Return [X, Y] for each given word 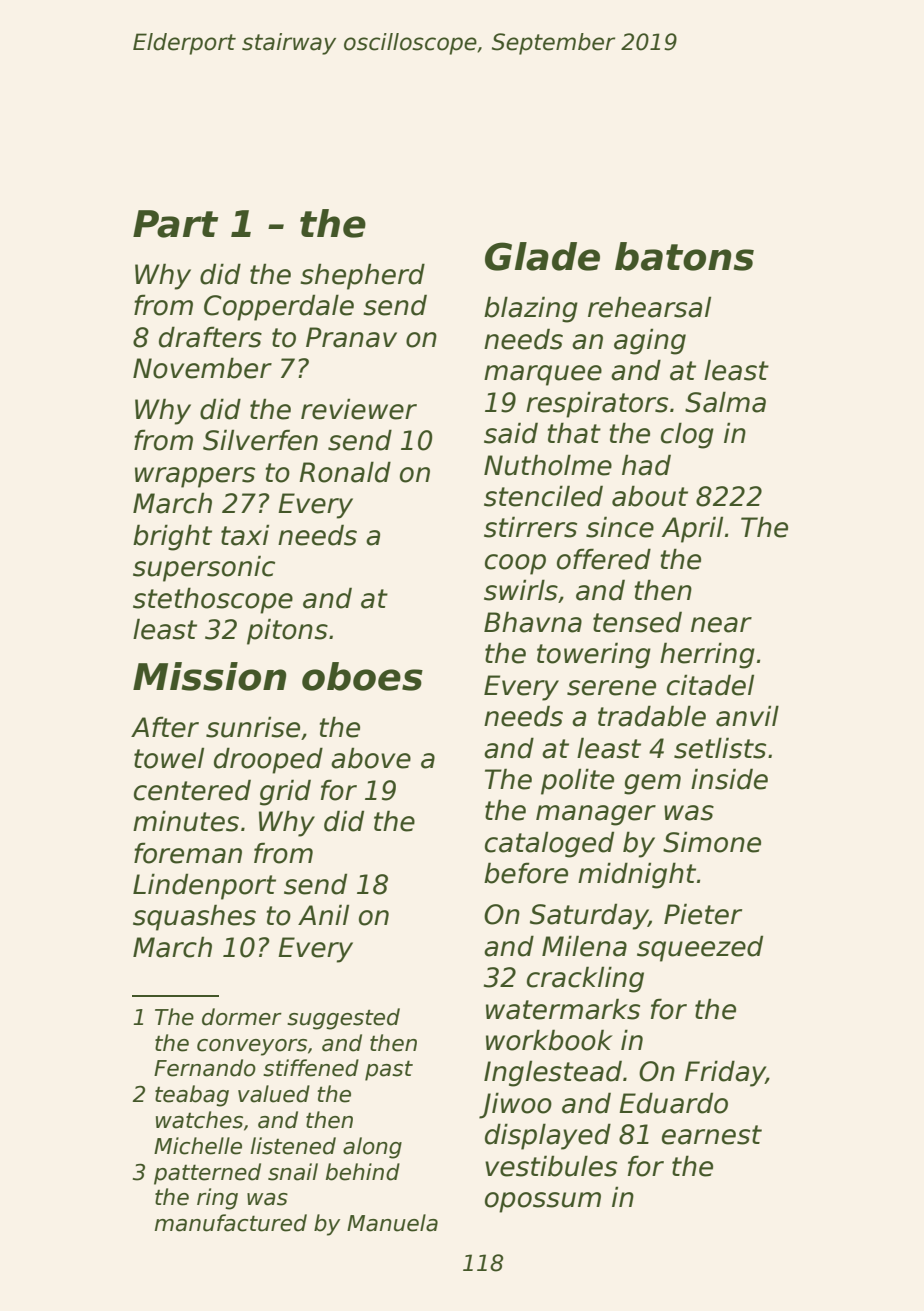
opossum [543, 1202]
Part [175, 224]
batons [684, 256]
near [721, 625]
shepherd [362, 276]
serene [611, 688]
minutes [186, 821]
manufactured [231, 1223]
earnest [712, 1135]
